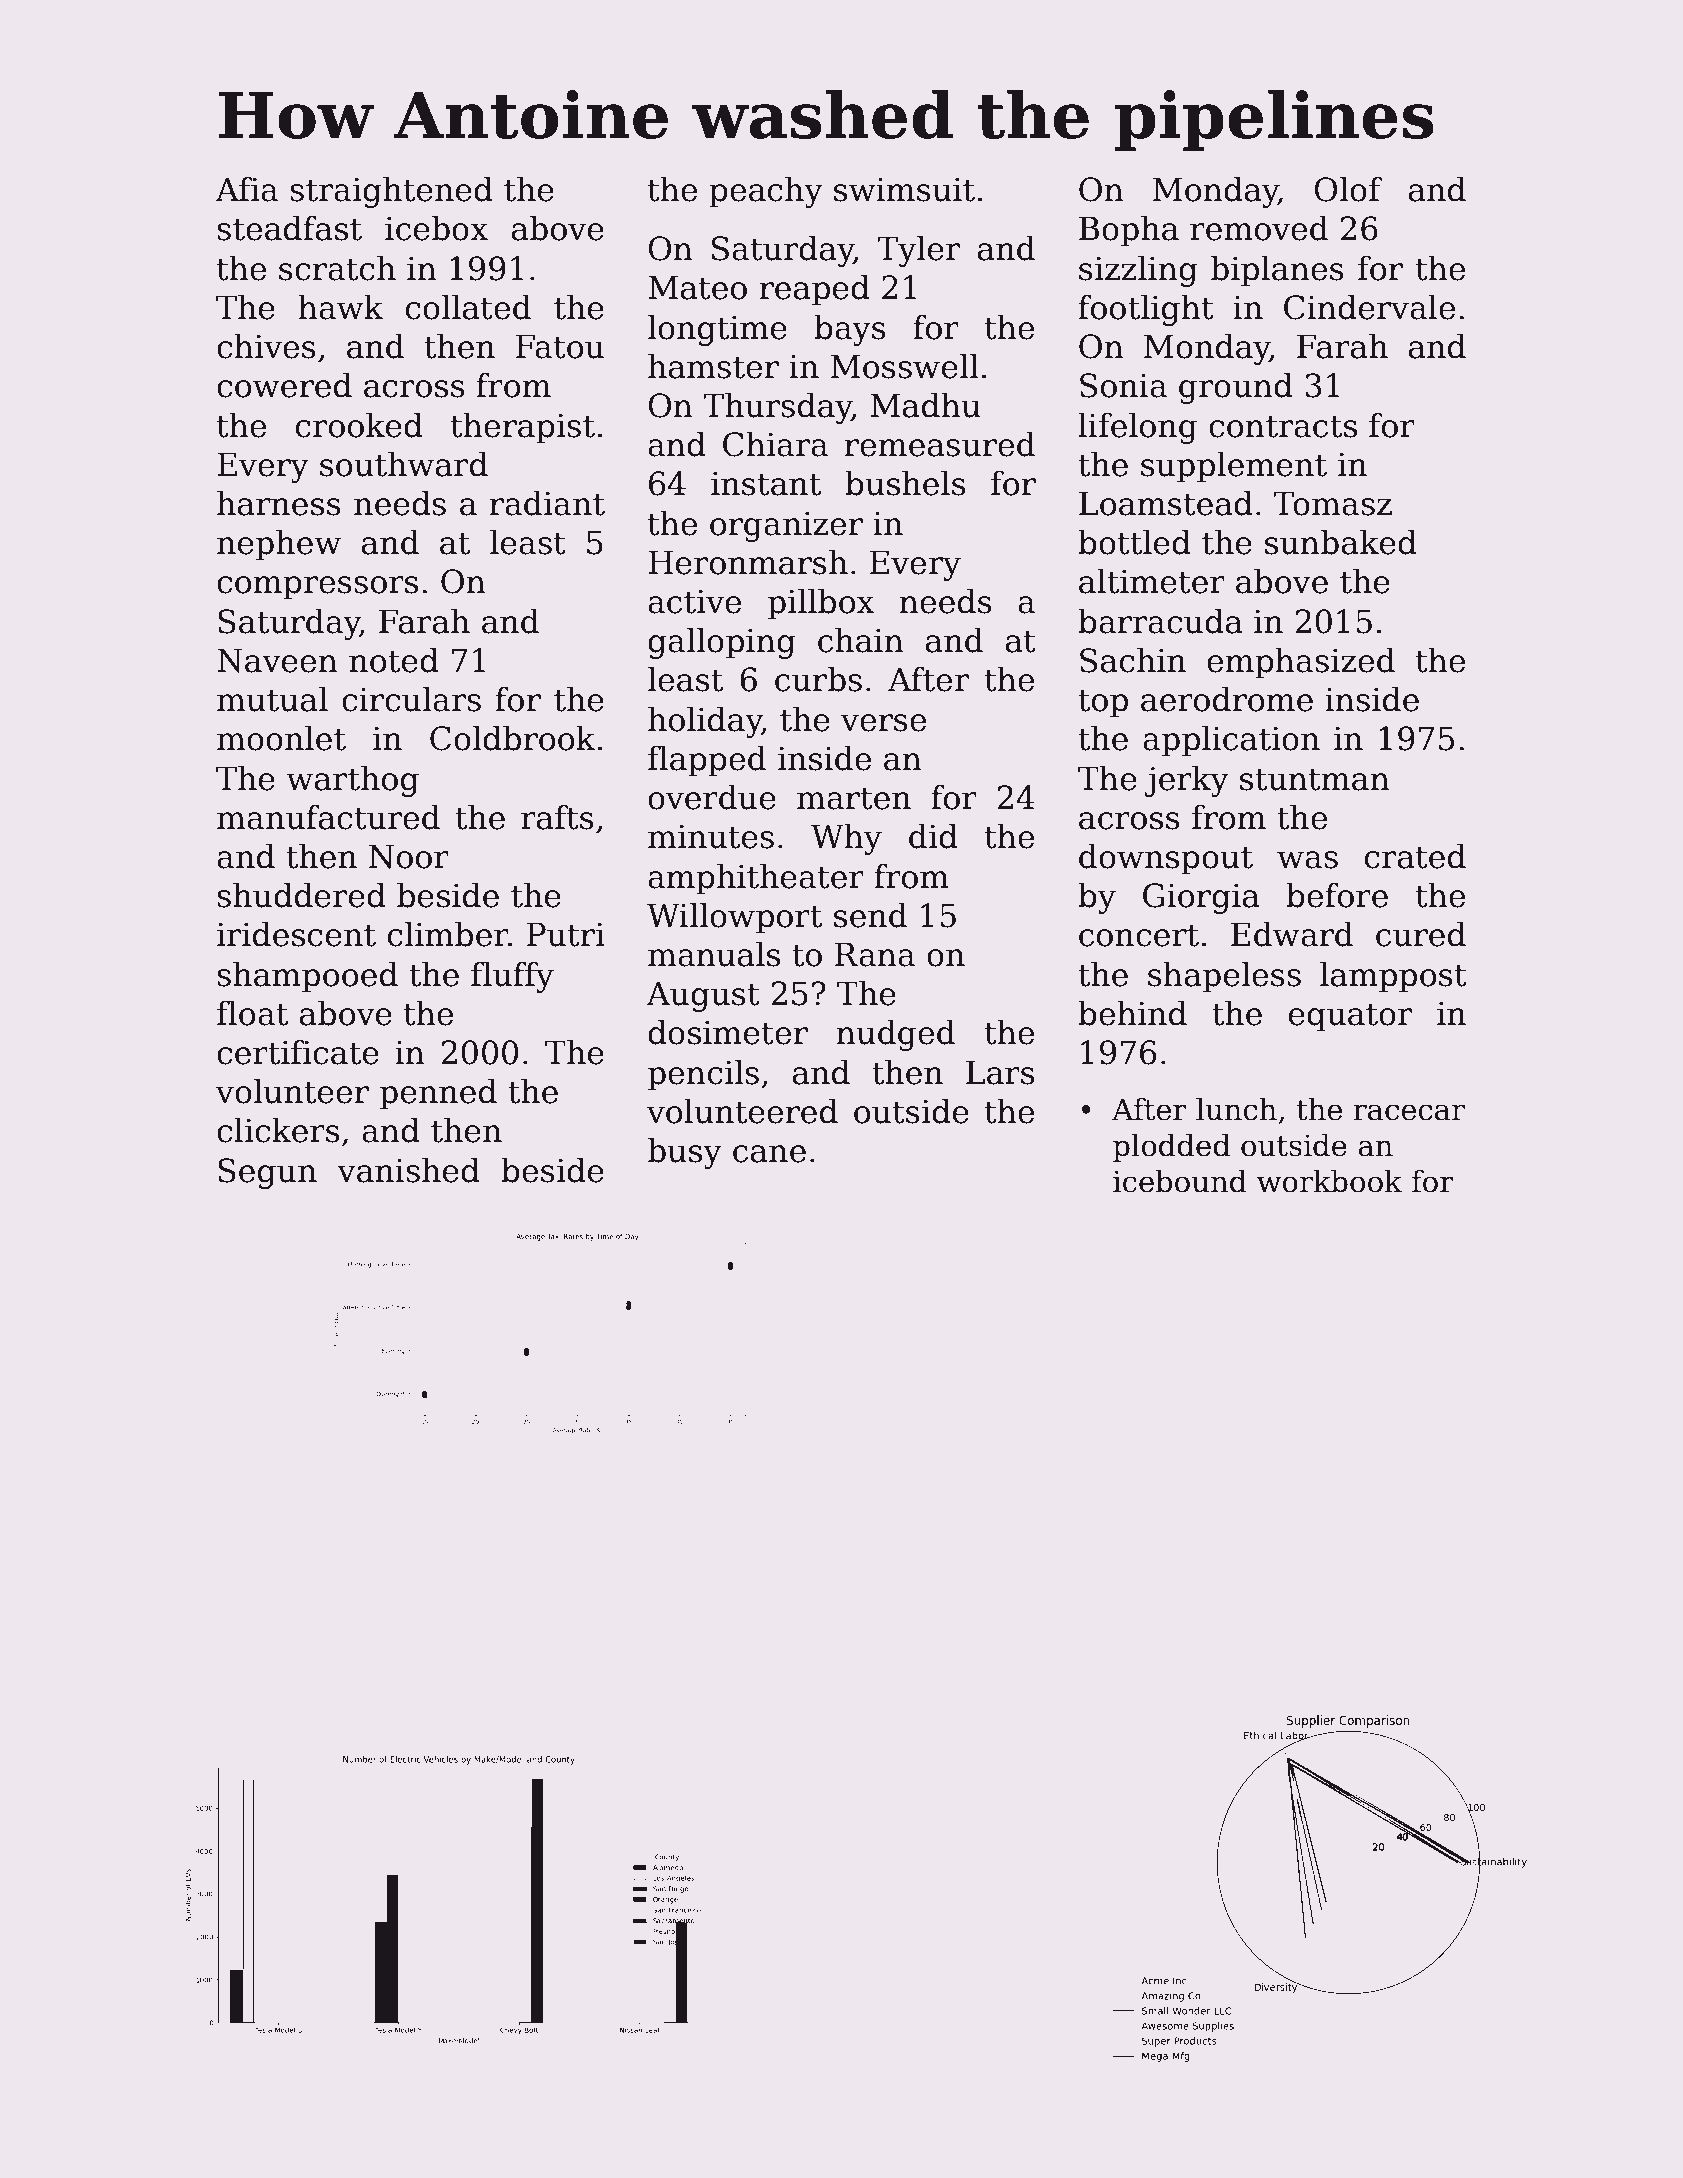 The width and height of the screenshot is (1683, 2178). Describe the element at coordinates (1224, 977) in the screenshot. I see `shapeless` at that location.
